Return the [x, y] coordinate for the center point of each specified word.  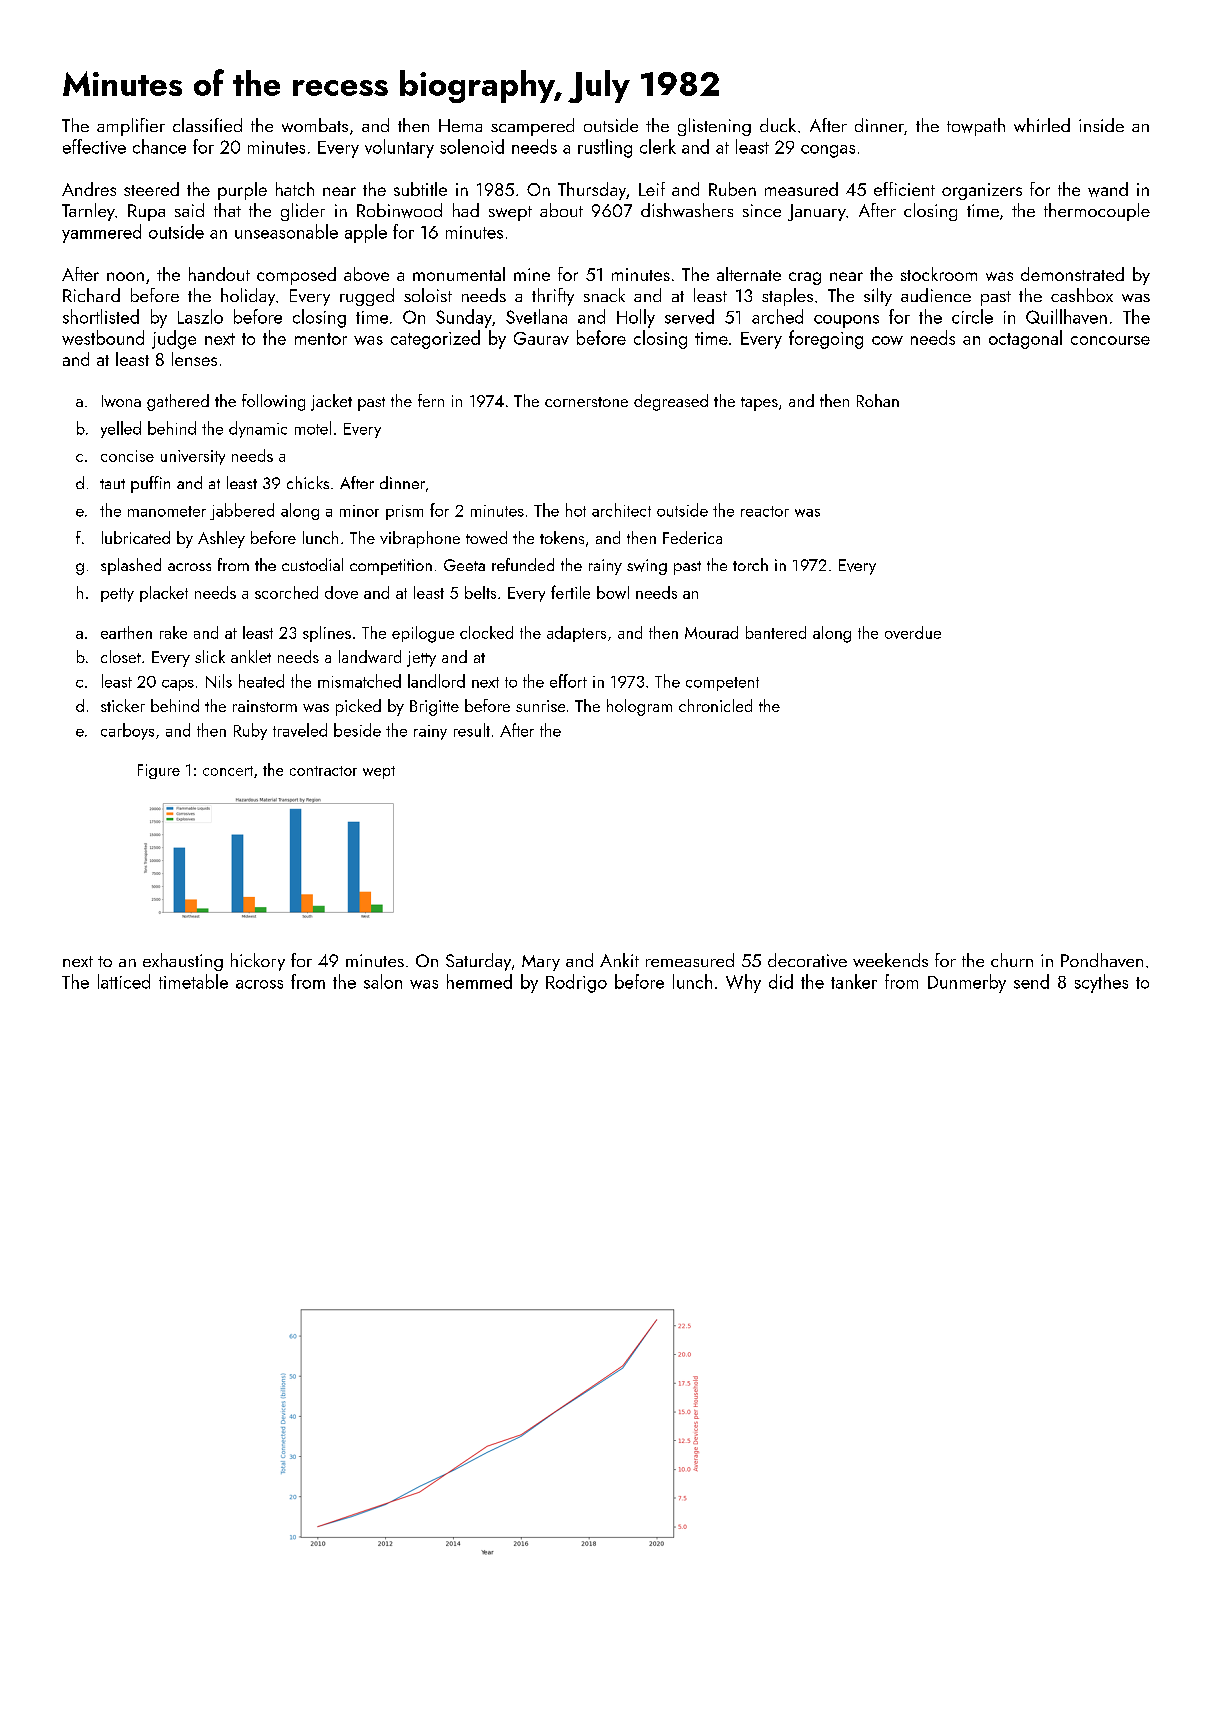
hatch [295, 189]
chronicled [715, 705]
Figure [159, 771]
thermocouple [1097, 212]
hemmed [479, 981]
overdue [913, 632]
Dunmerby [967, 983]
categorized [435, 339]
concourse [1110, 340]
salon [383, 981]
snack [604, 295]
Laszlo [200, 316]
